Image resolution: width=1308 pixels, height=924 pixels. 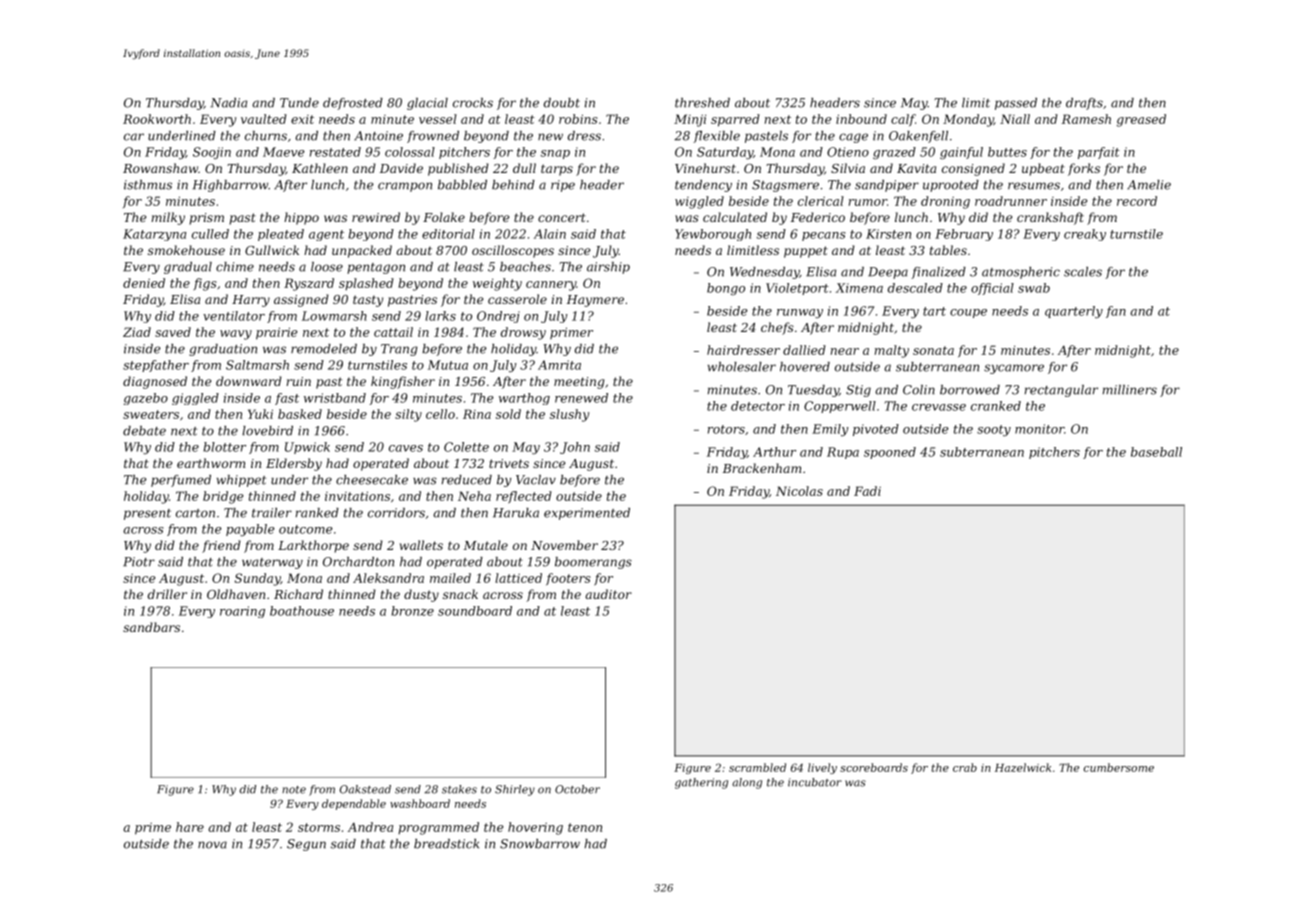 I want to click on Amelie, so click(x=1149, y=185).
